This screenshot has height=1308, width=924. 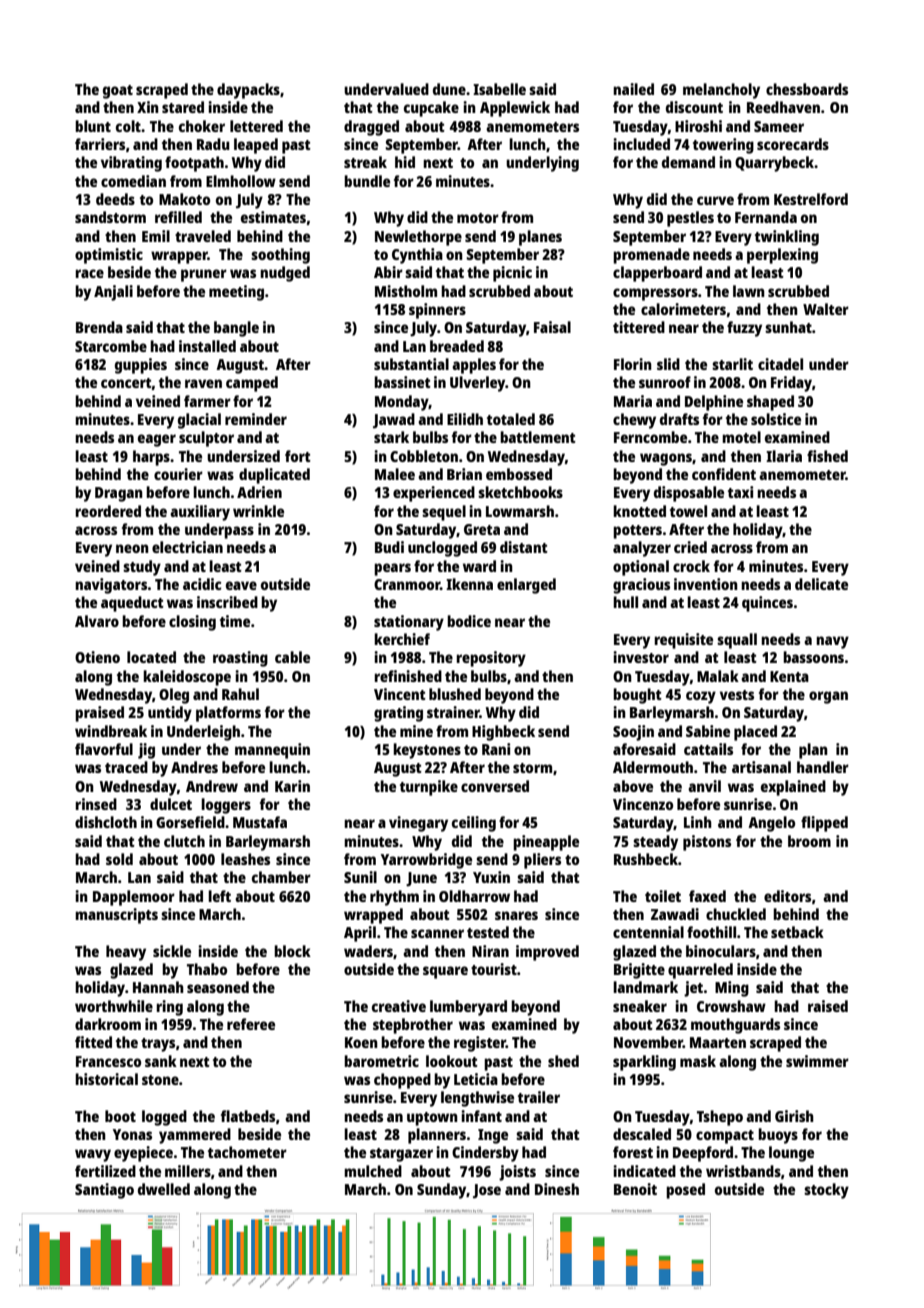 I want to click on Girish, so click(x=794, y=1116).
